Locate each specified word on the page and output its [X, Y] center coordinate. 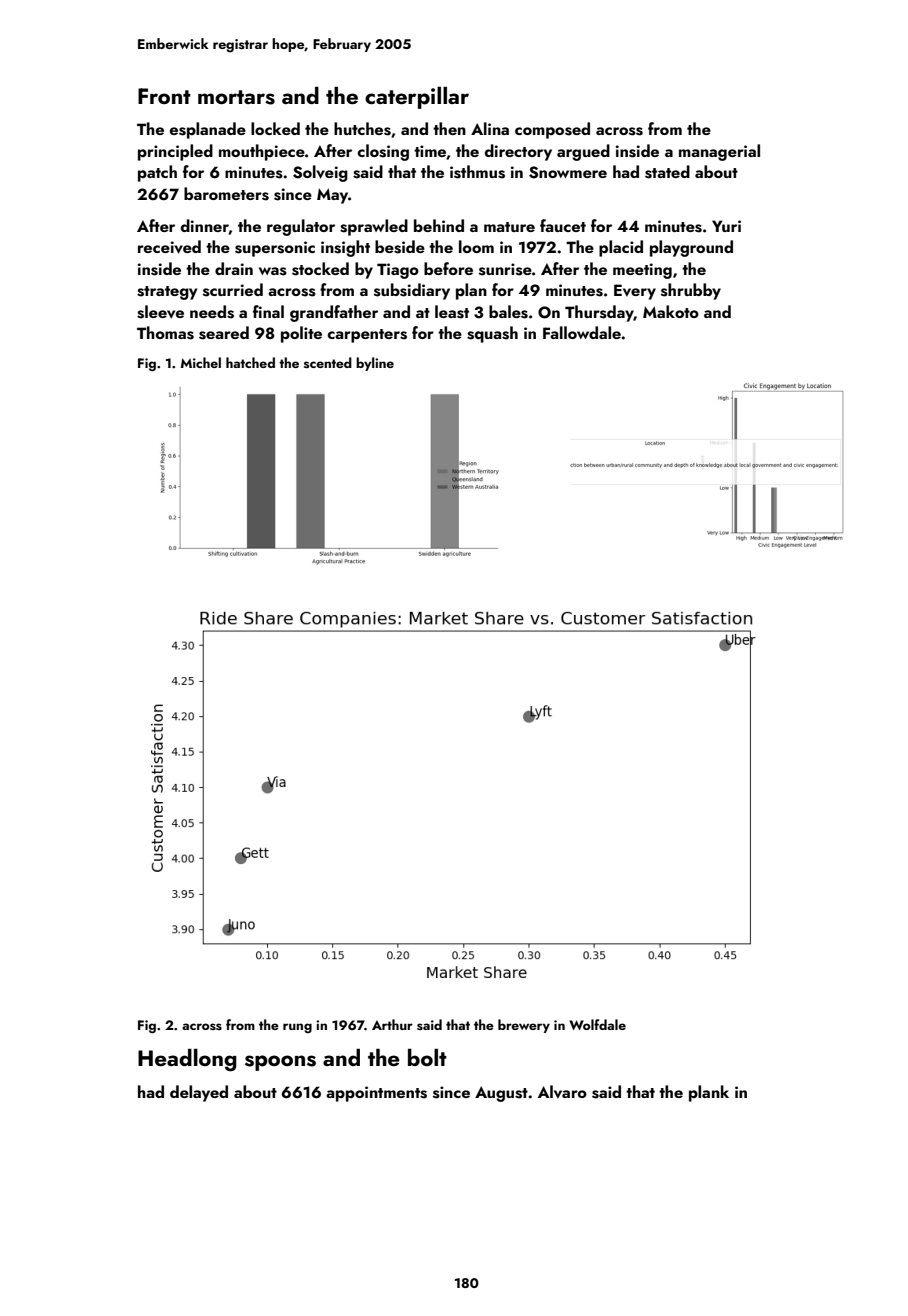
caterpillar [417, 98]
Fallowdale [582, 332]
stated [667, 172]
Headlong [187, 1060]
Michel [201, 362]
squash [492, 334]
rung [297, 1028]
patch [157, 173]
